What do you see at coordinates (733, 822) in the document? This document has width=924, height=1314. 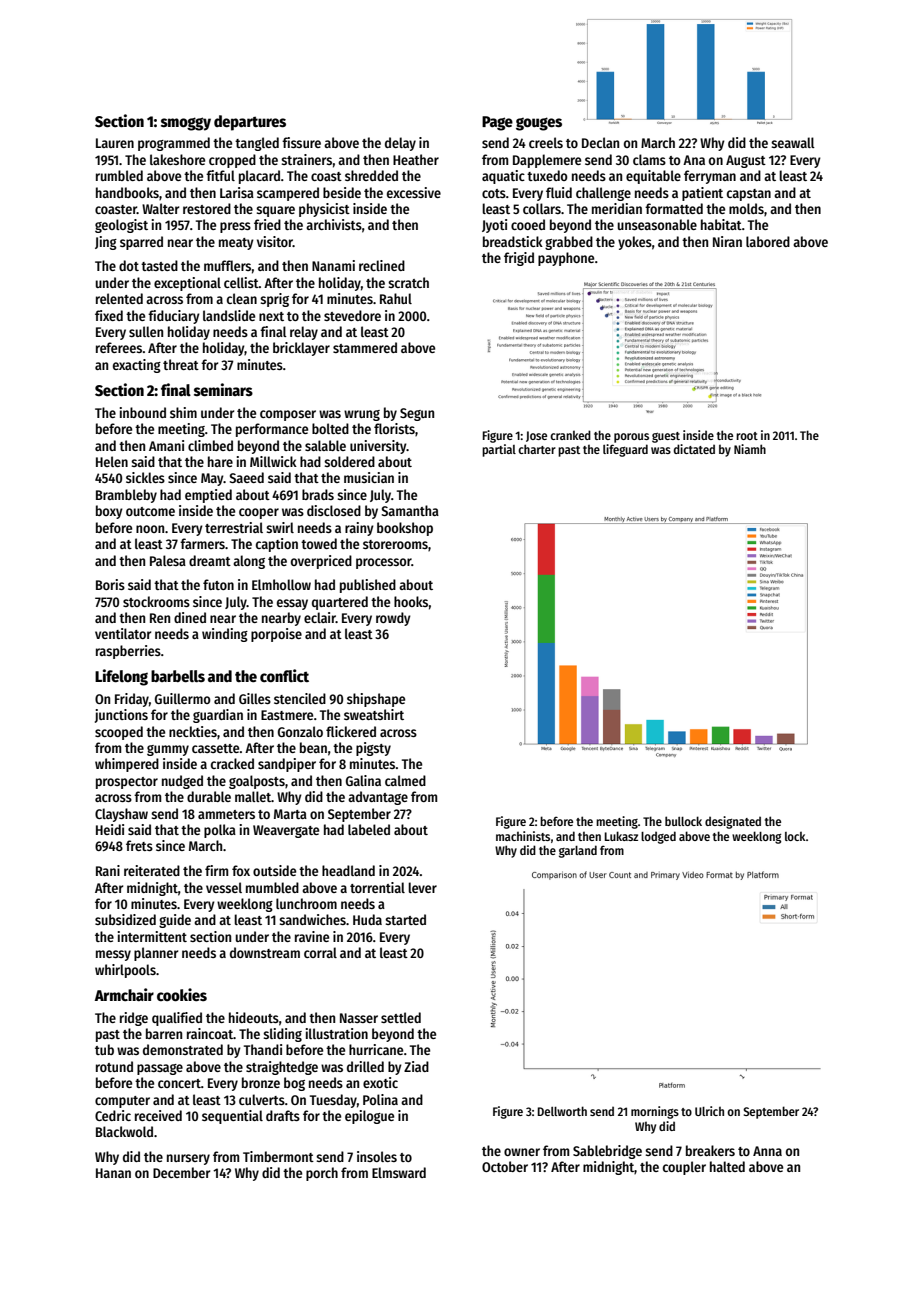 I see `designated` at bounding box center [733, 822].
